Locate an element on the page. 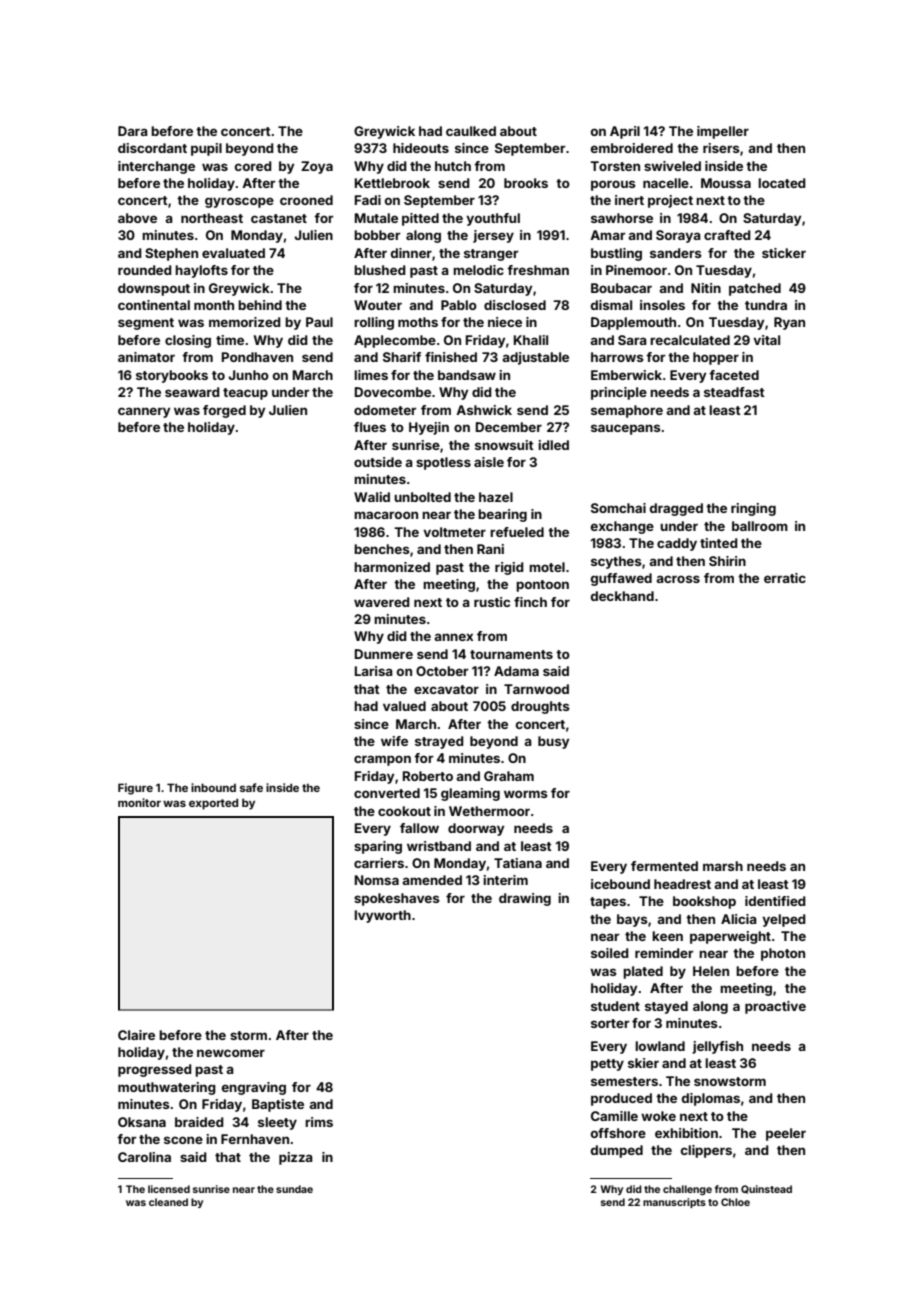 The width and height of the document is (924, 1308). wavered is located at coordinates (382, 602).
